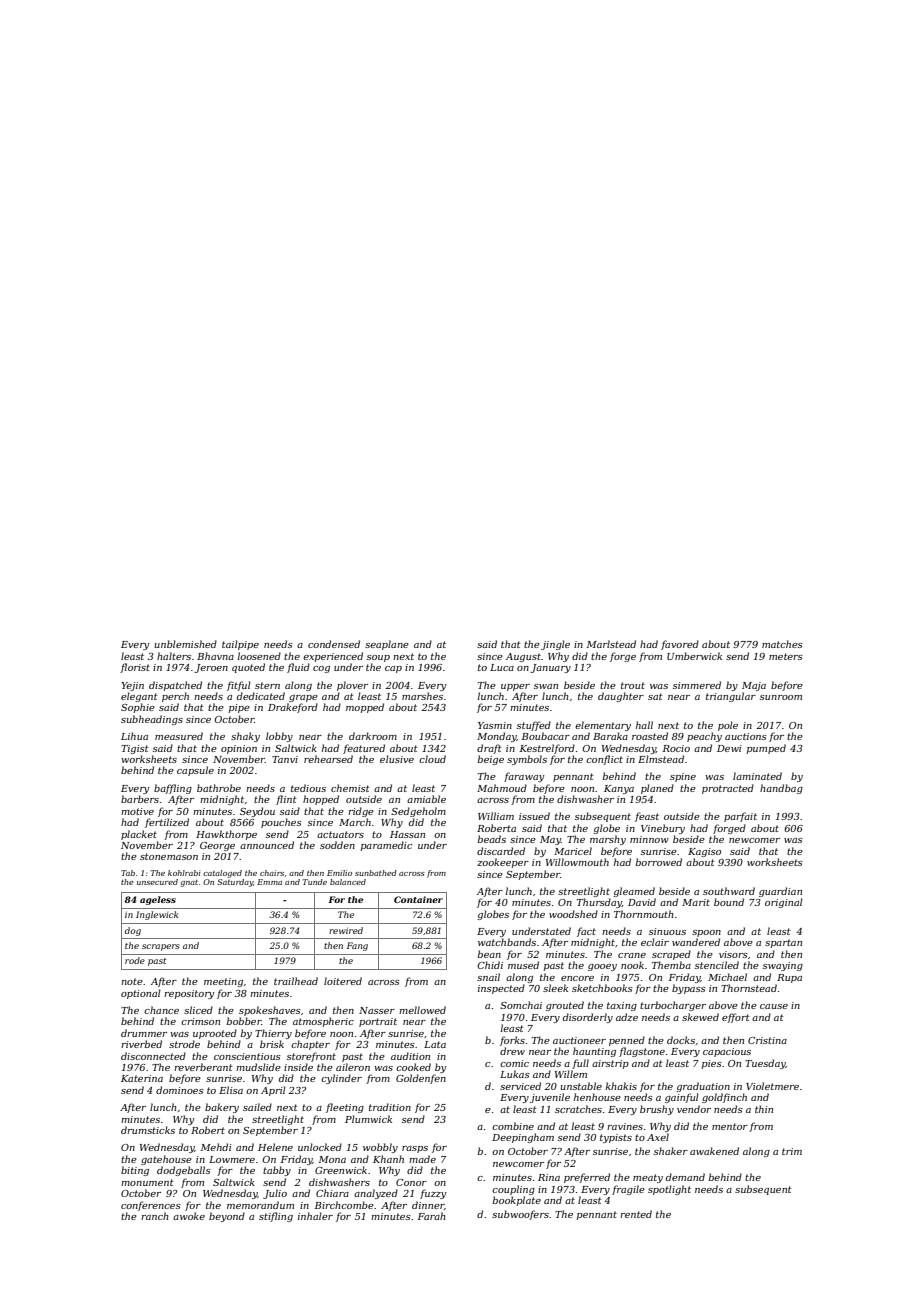 The width and height of the screenshot is (924, 1308). What do you see at coordinates (148, 1130) in the screenshot?
I see `drumsticks` at bounding box center [148, 1130].
